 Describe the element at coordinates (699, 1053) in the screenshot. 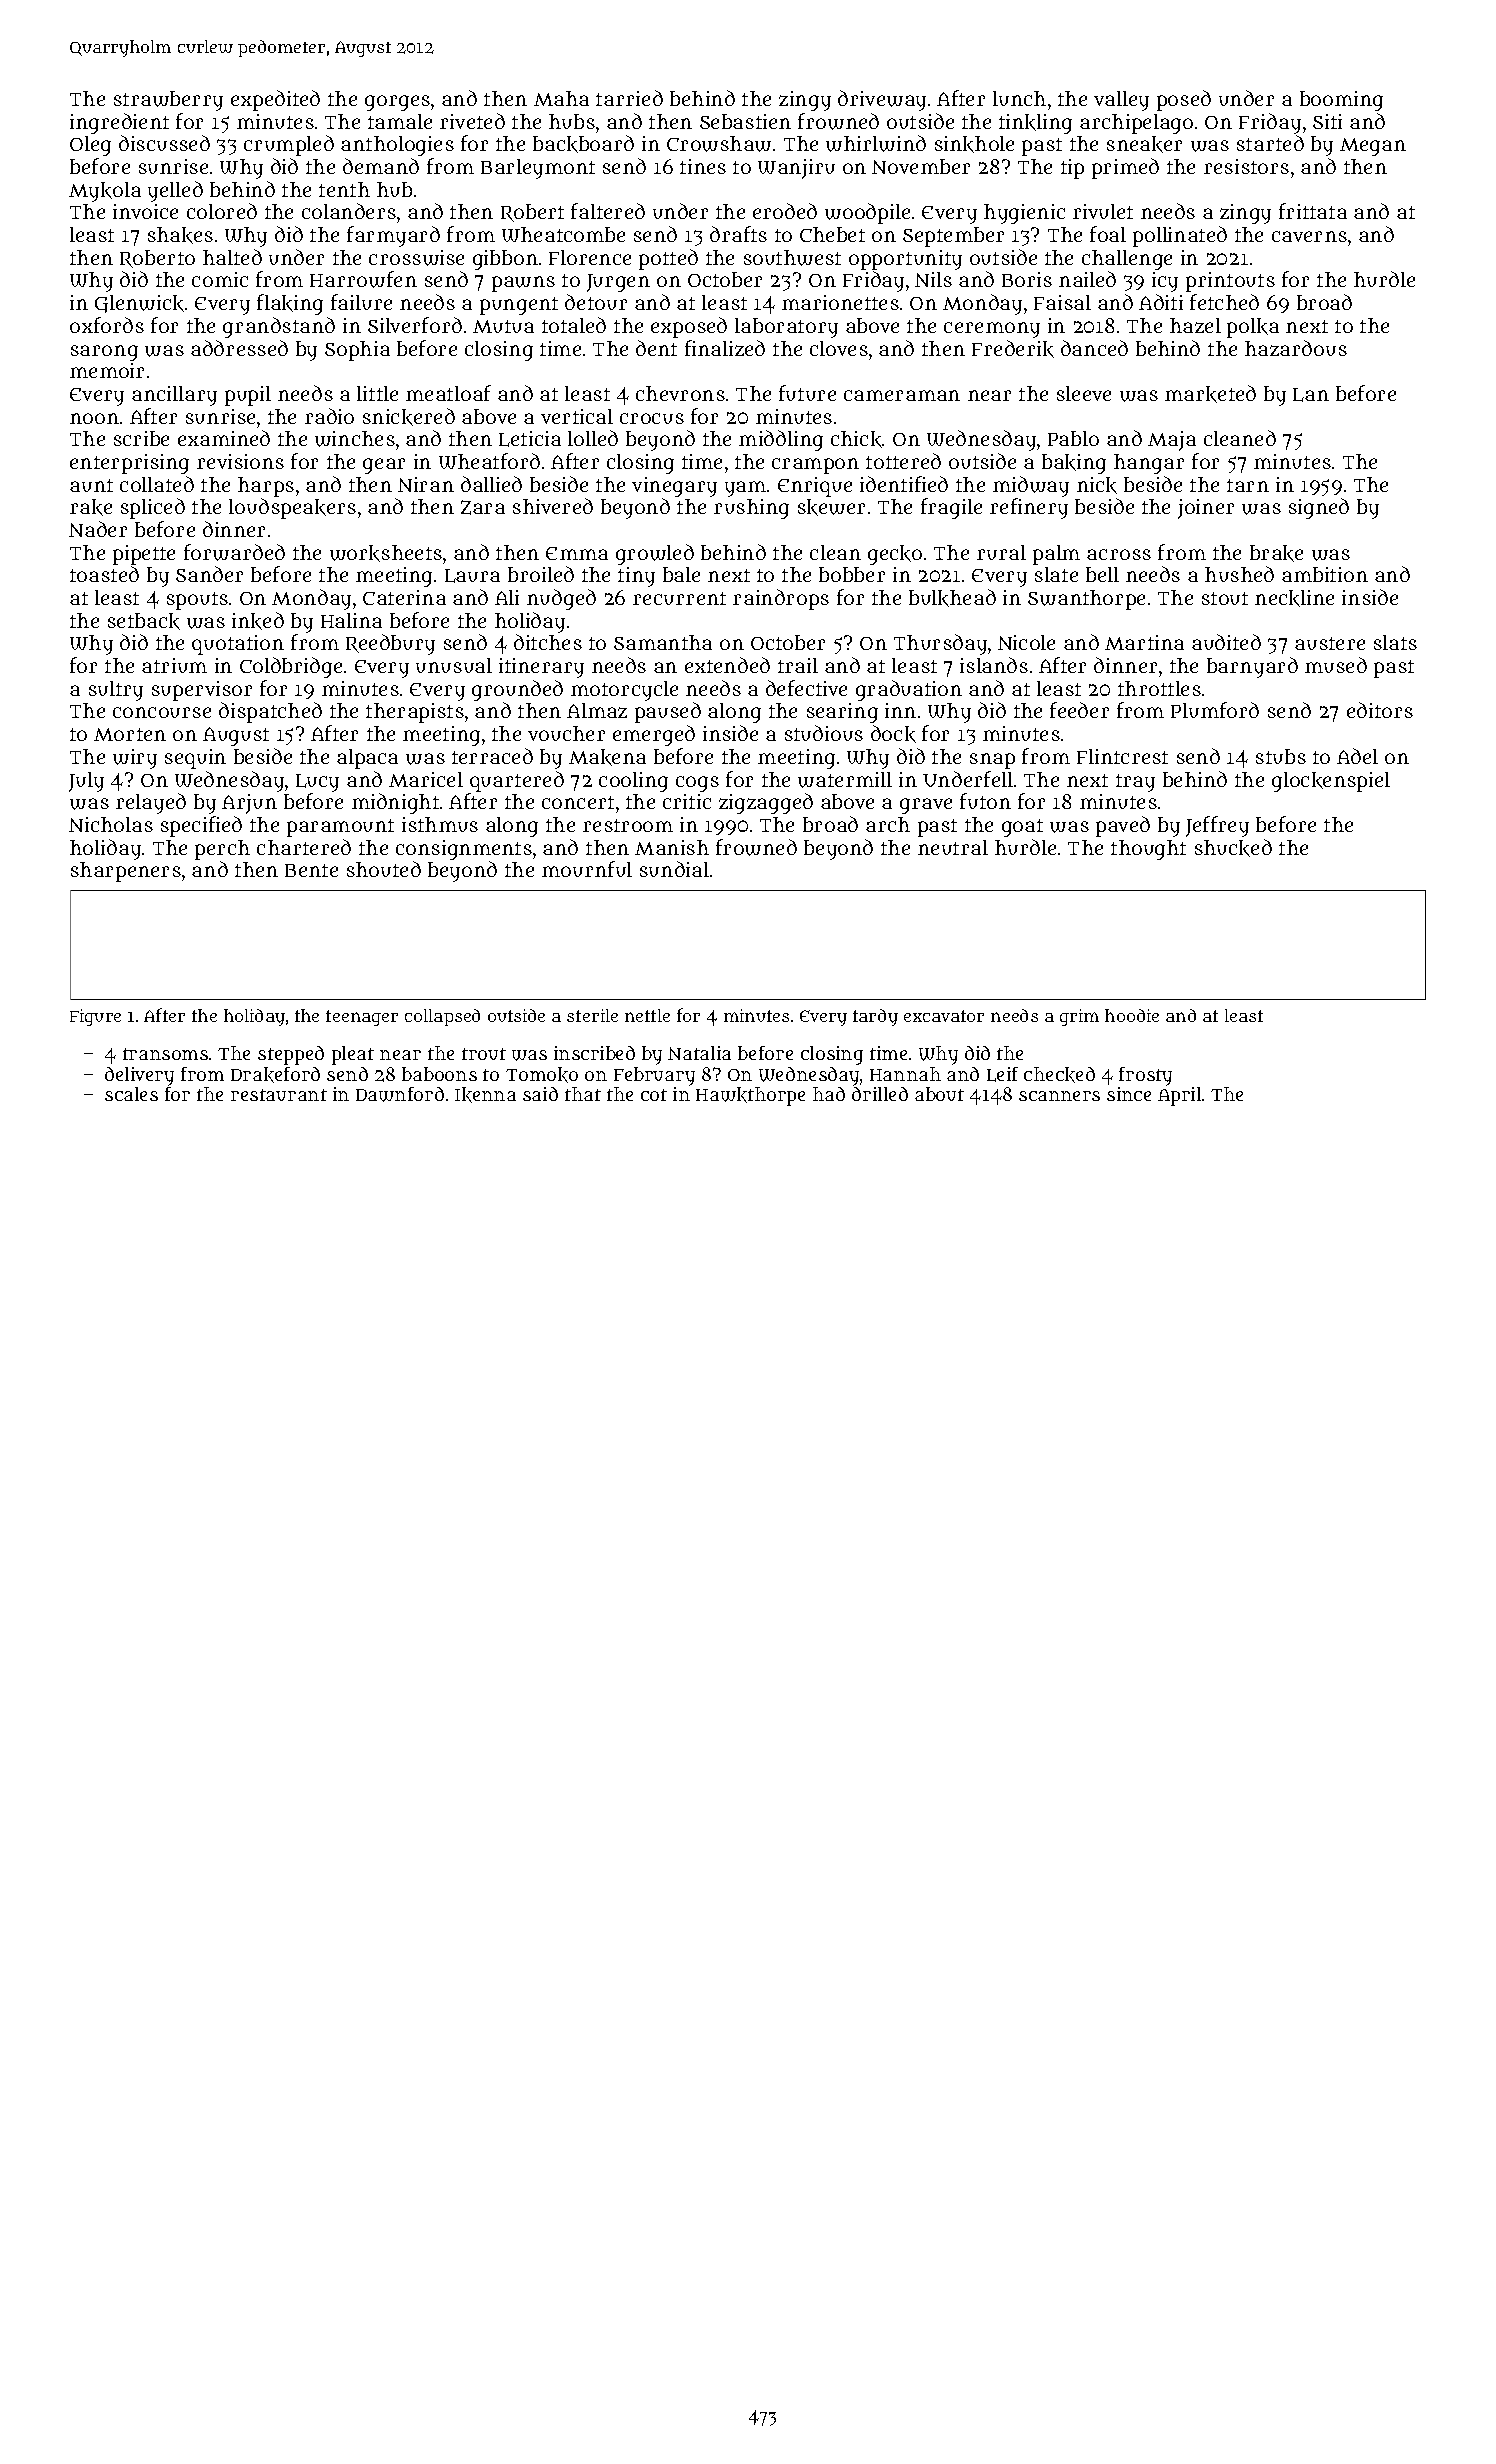

I see `Natalia` at that location.
